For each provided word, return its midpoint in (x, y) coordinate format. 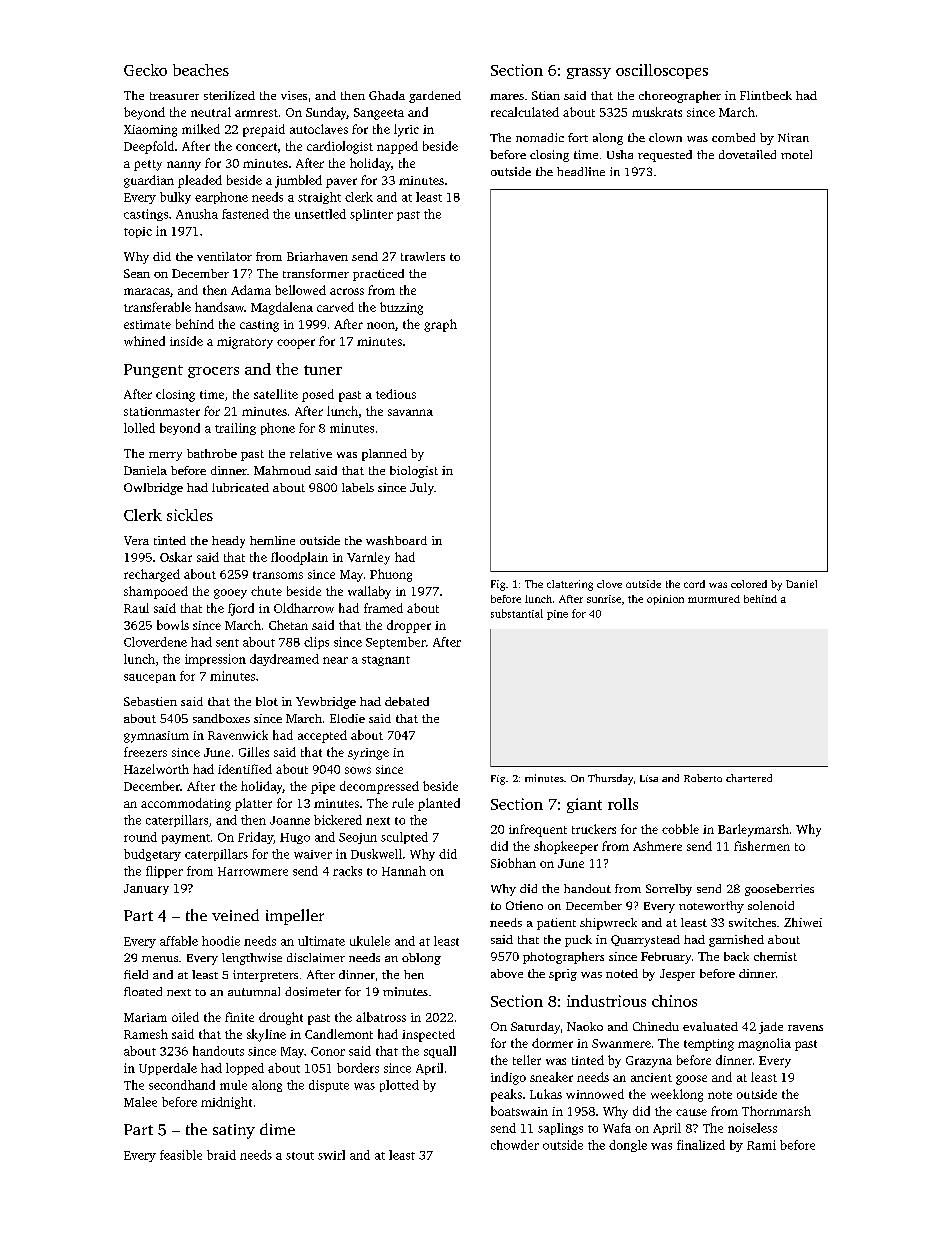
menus (160, 959)
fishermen (762, 846)
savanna (410, 412)
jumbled (298, 181)
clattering (570, 585)
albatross (381, 1017)
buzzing (401, 308)
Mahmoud (282, 470)
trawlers (423, 256)
